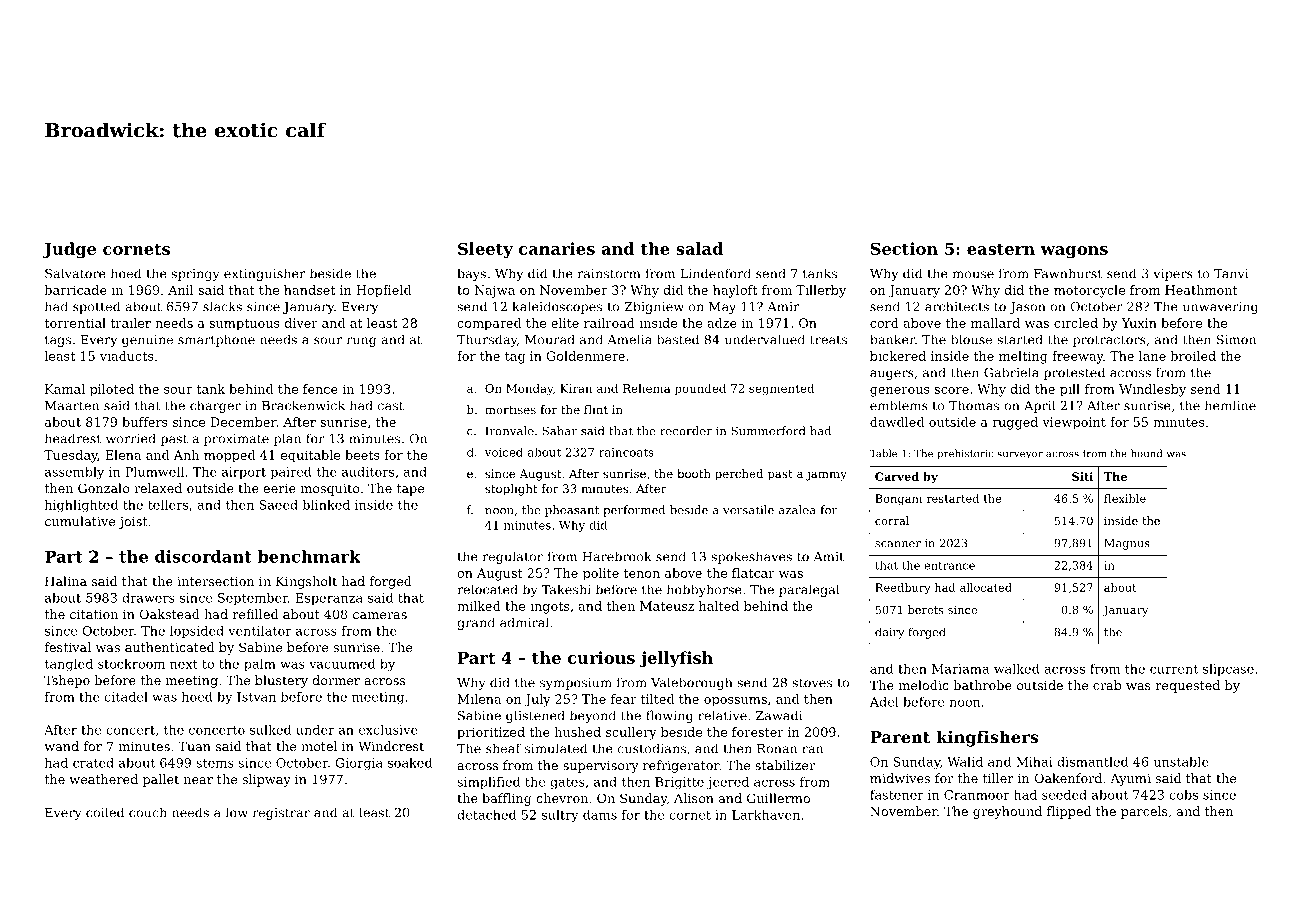  What do you see at coordinates (485, 250) in the screenshot?
I see `Sleety` at bounding box center [485, 250].
